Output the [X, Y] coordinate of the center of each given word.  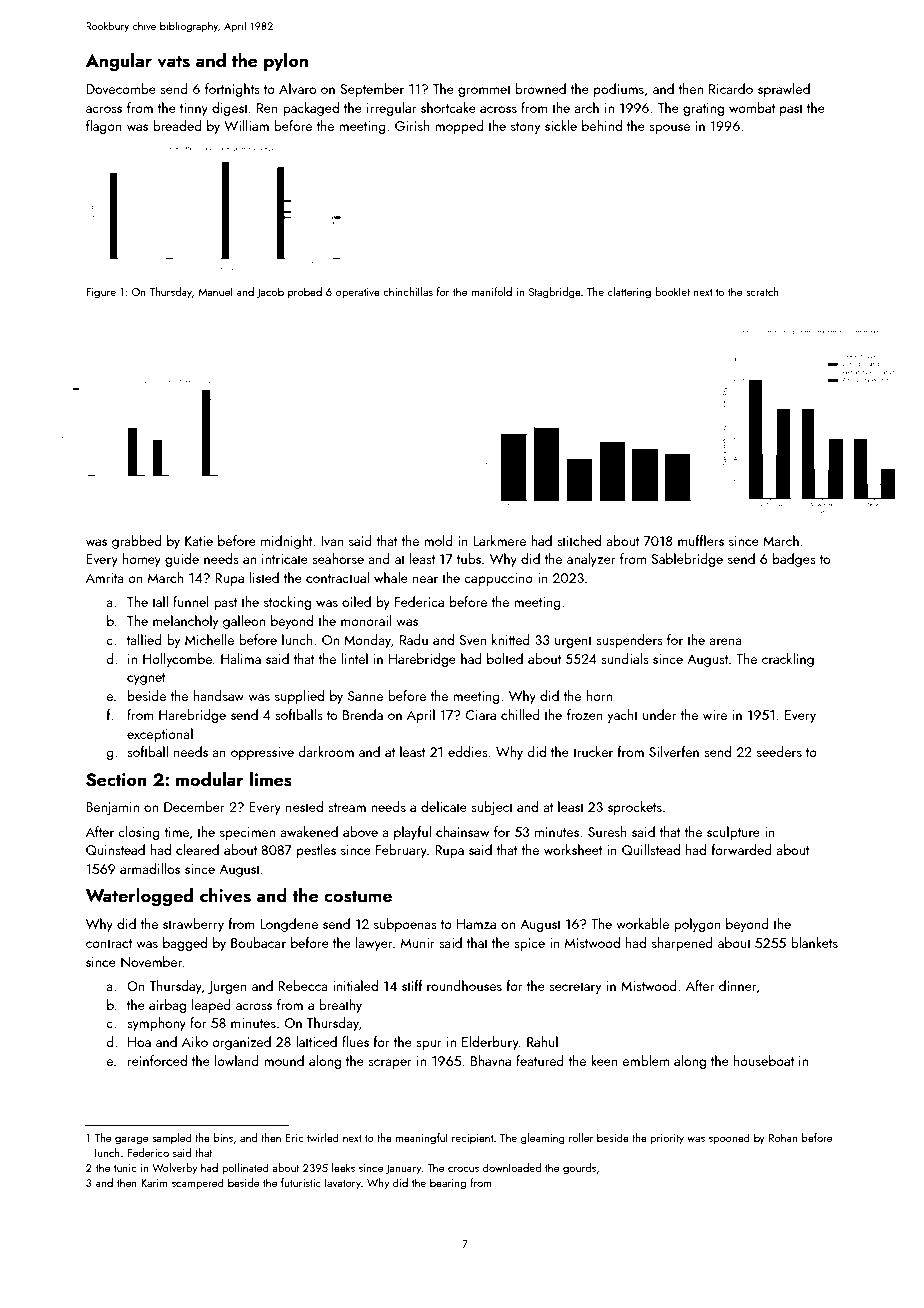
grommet [484, 91]
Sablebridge [687, 560]
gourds [579, 1169]
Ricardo [731, 88]
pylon [286, 62]
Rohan [783, 1137]
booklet [672, 291]
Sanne [365, 696]
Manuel [215, 291]
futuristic [301, 1182]
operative [358, 293]
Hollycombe [177, 660]
